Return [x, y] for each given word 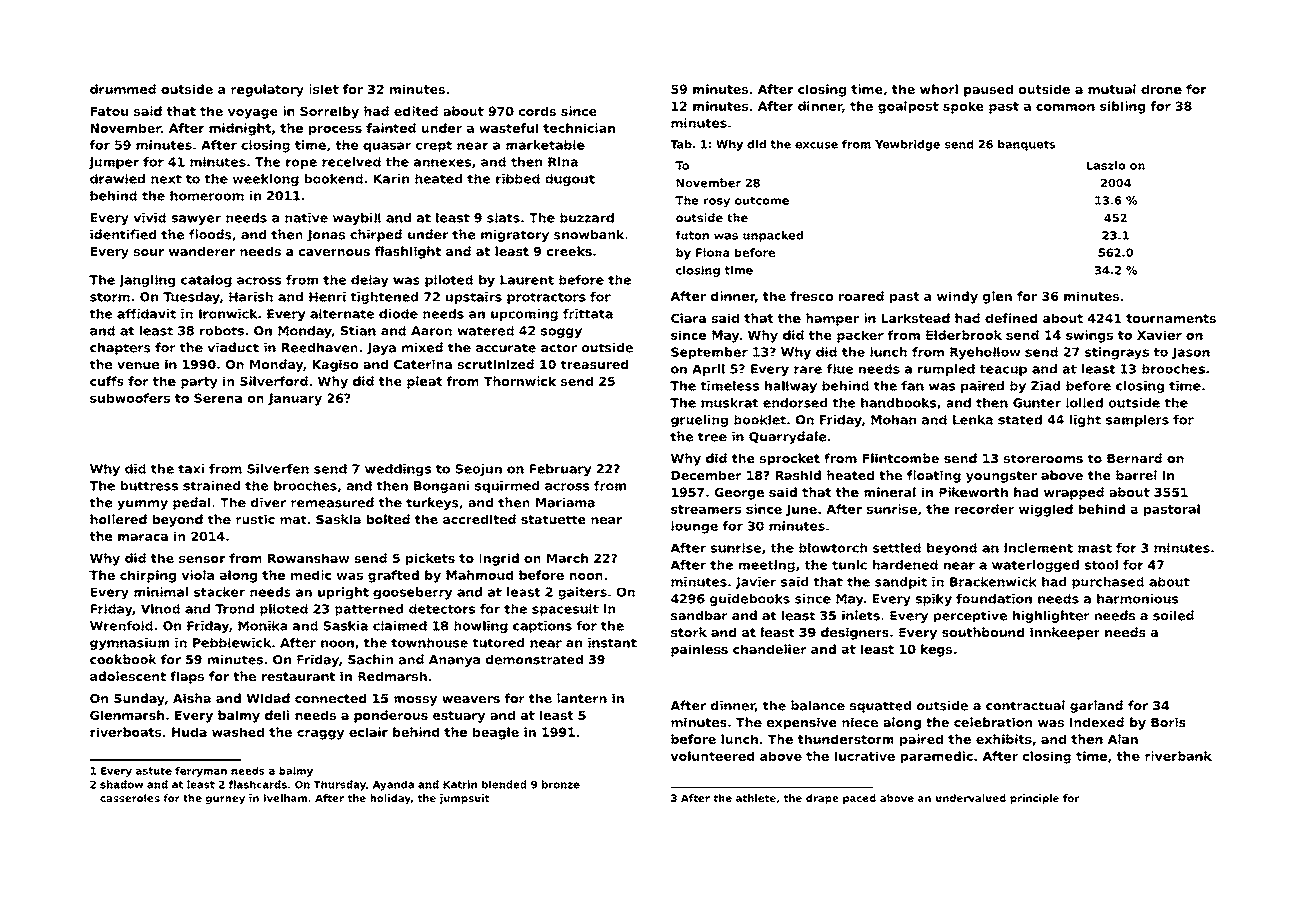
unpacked [773, 236]
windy [957, 297]
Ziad [1045, 386]
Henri [327, 297]
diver [268, 502]
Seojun [479, 470]
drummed [123, 89]
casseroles [130, 798]
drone [1161, 89]
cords [537, 111]
